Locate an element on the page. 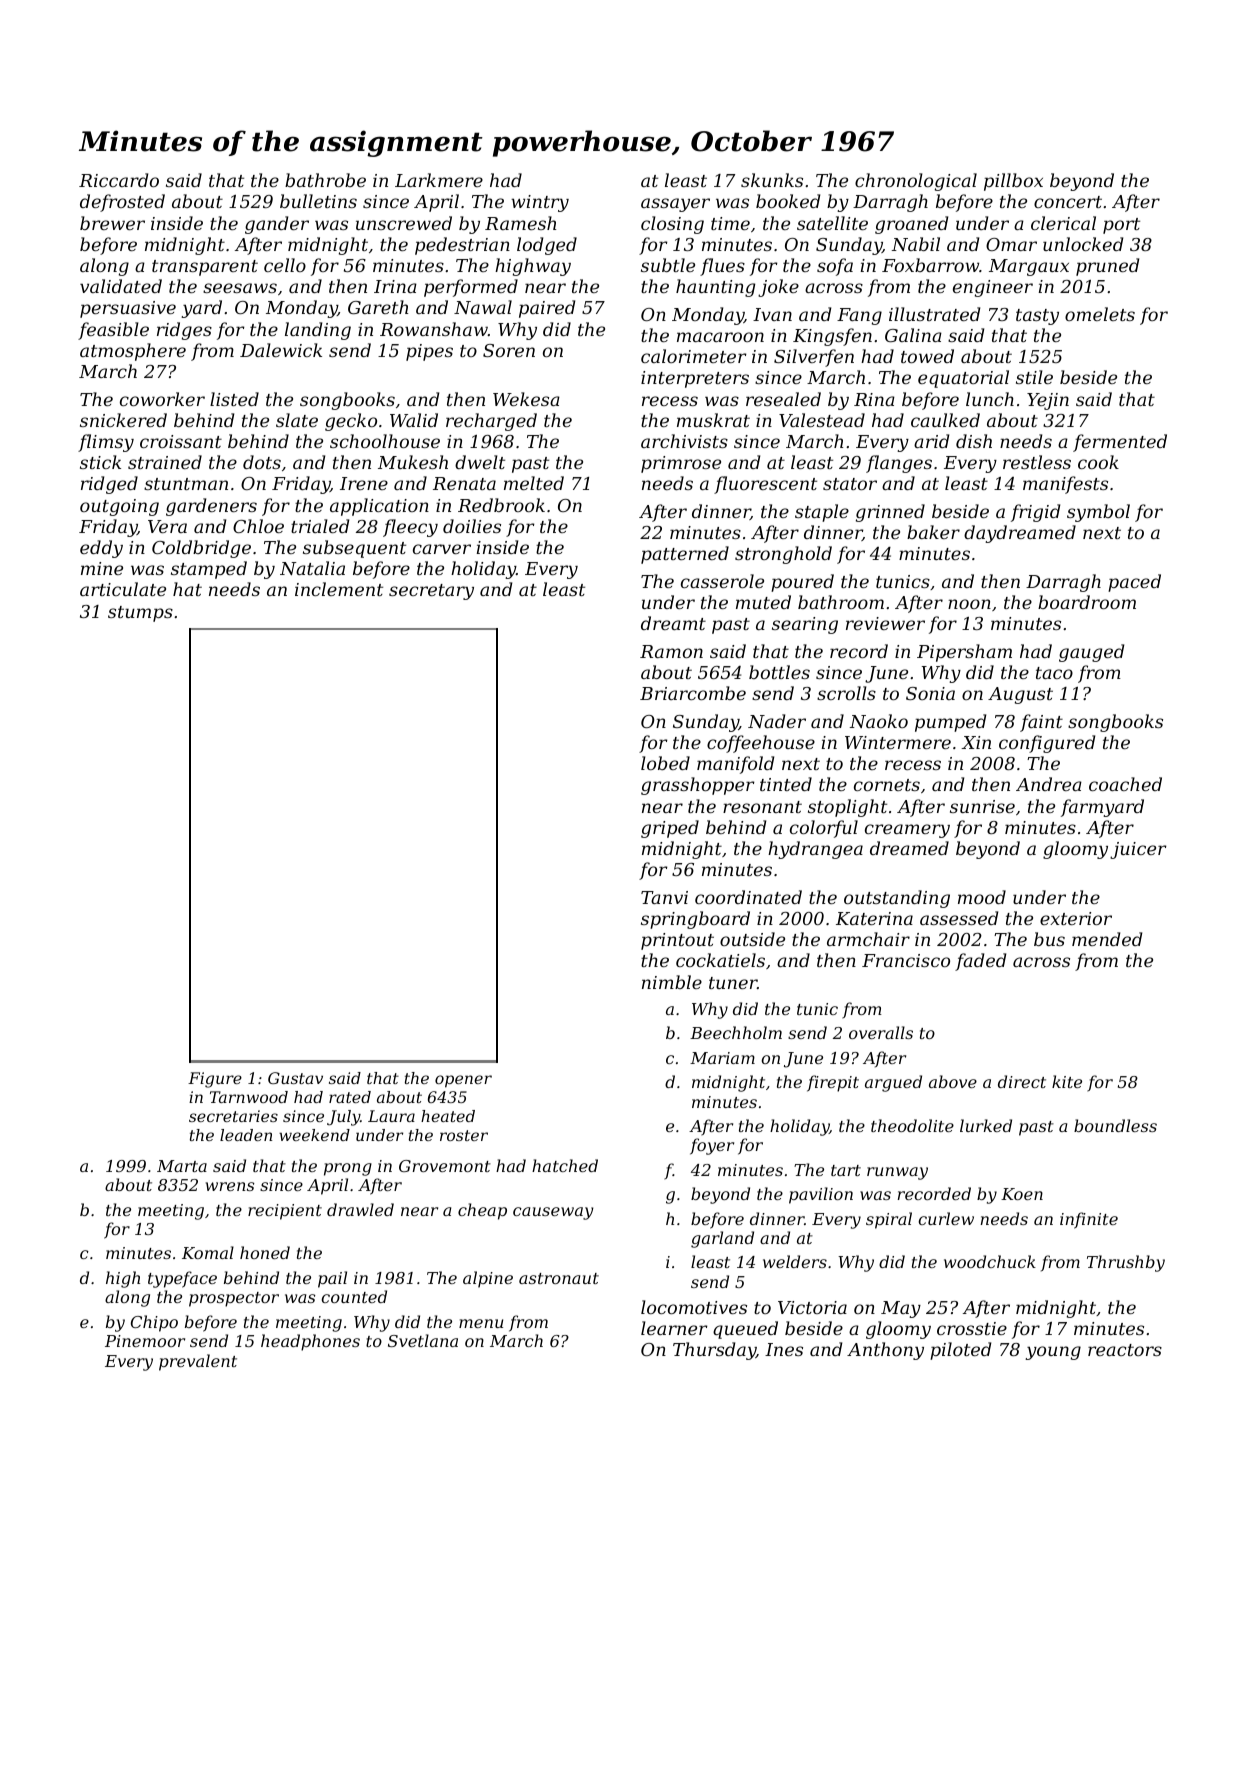 The image size is (1248, 1765). Beechholm is located at coordinates (736, 1032).
